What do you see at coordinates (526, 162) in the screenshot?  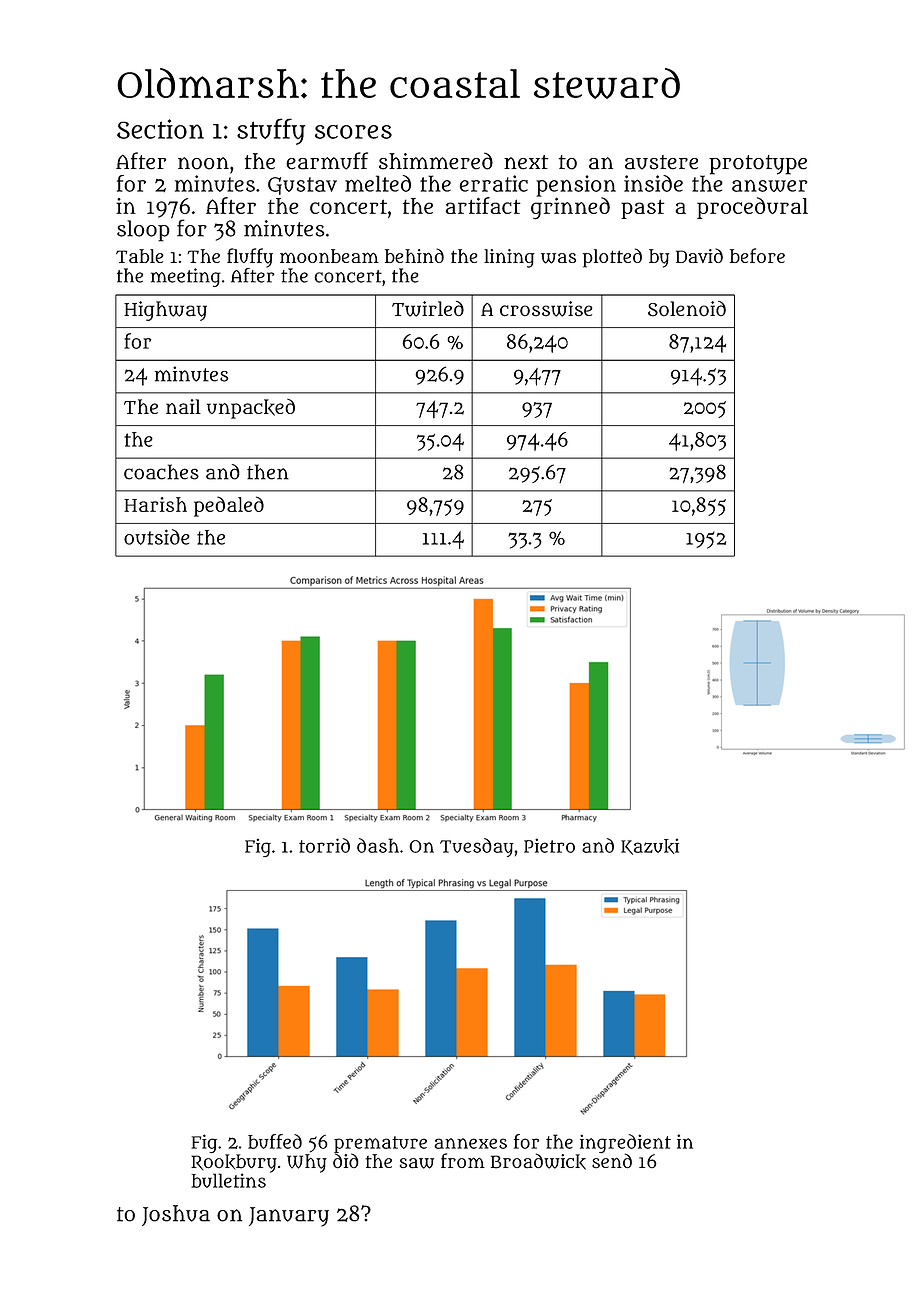 I see `next` at bounding box center [526, 162].
